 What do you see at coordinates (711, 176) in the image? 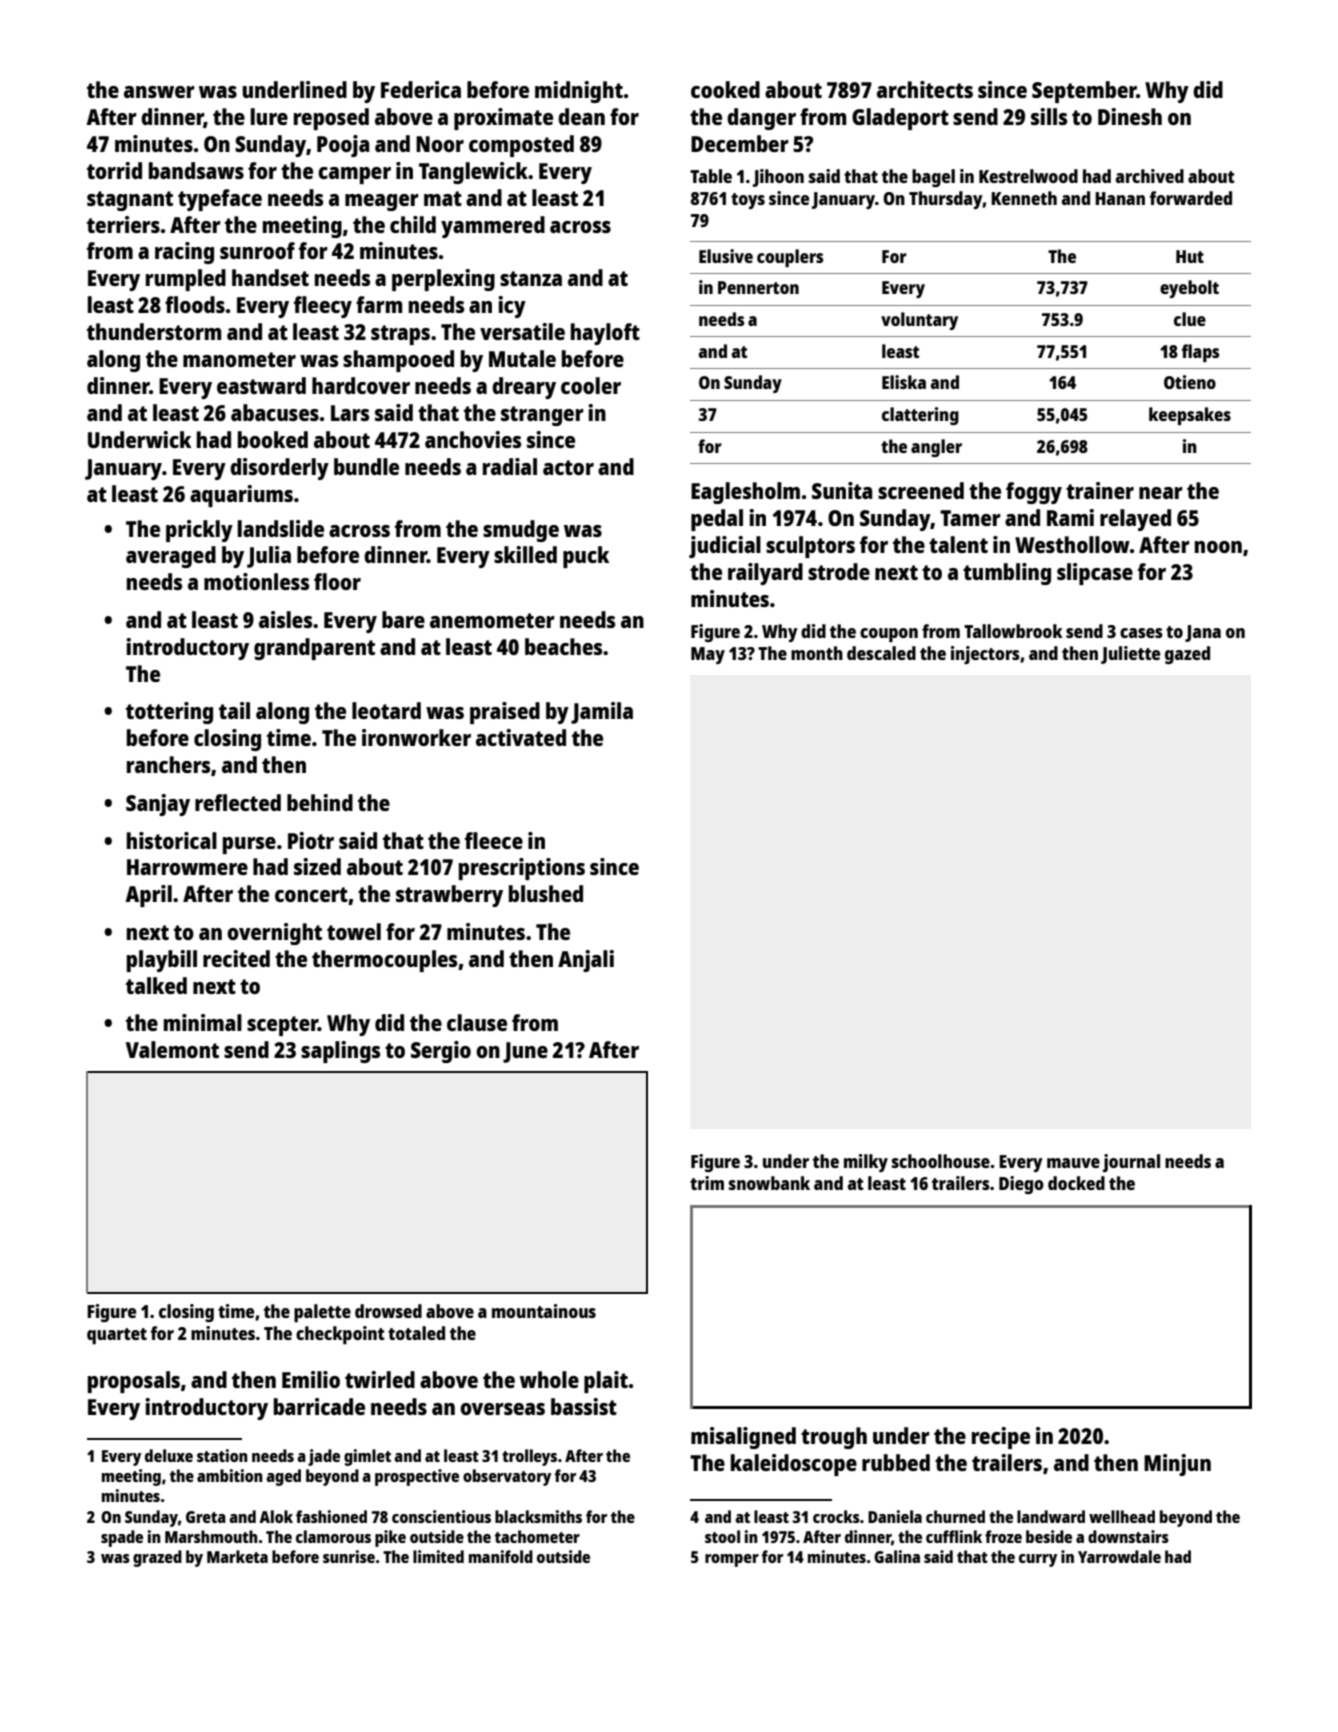
I see `Table` at bounding box center [711, 176].
